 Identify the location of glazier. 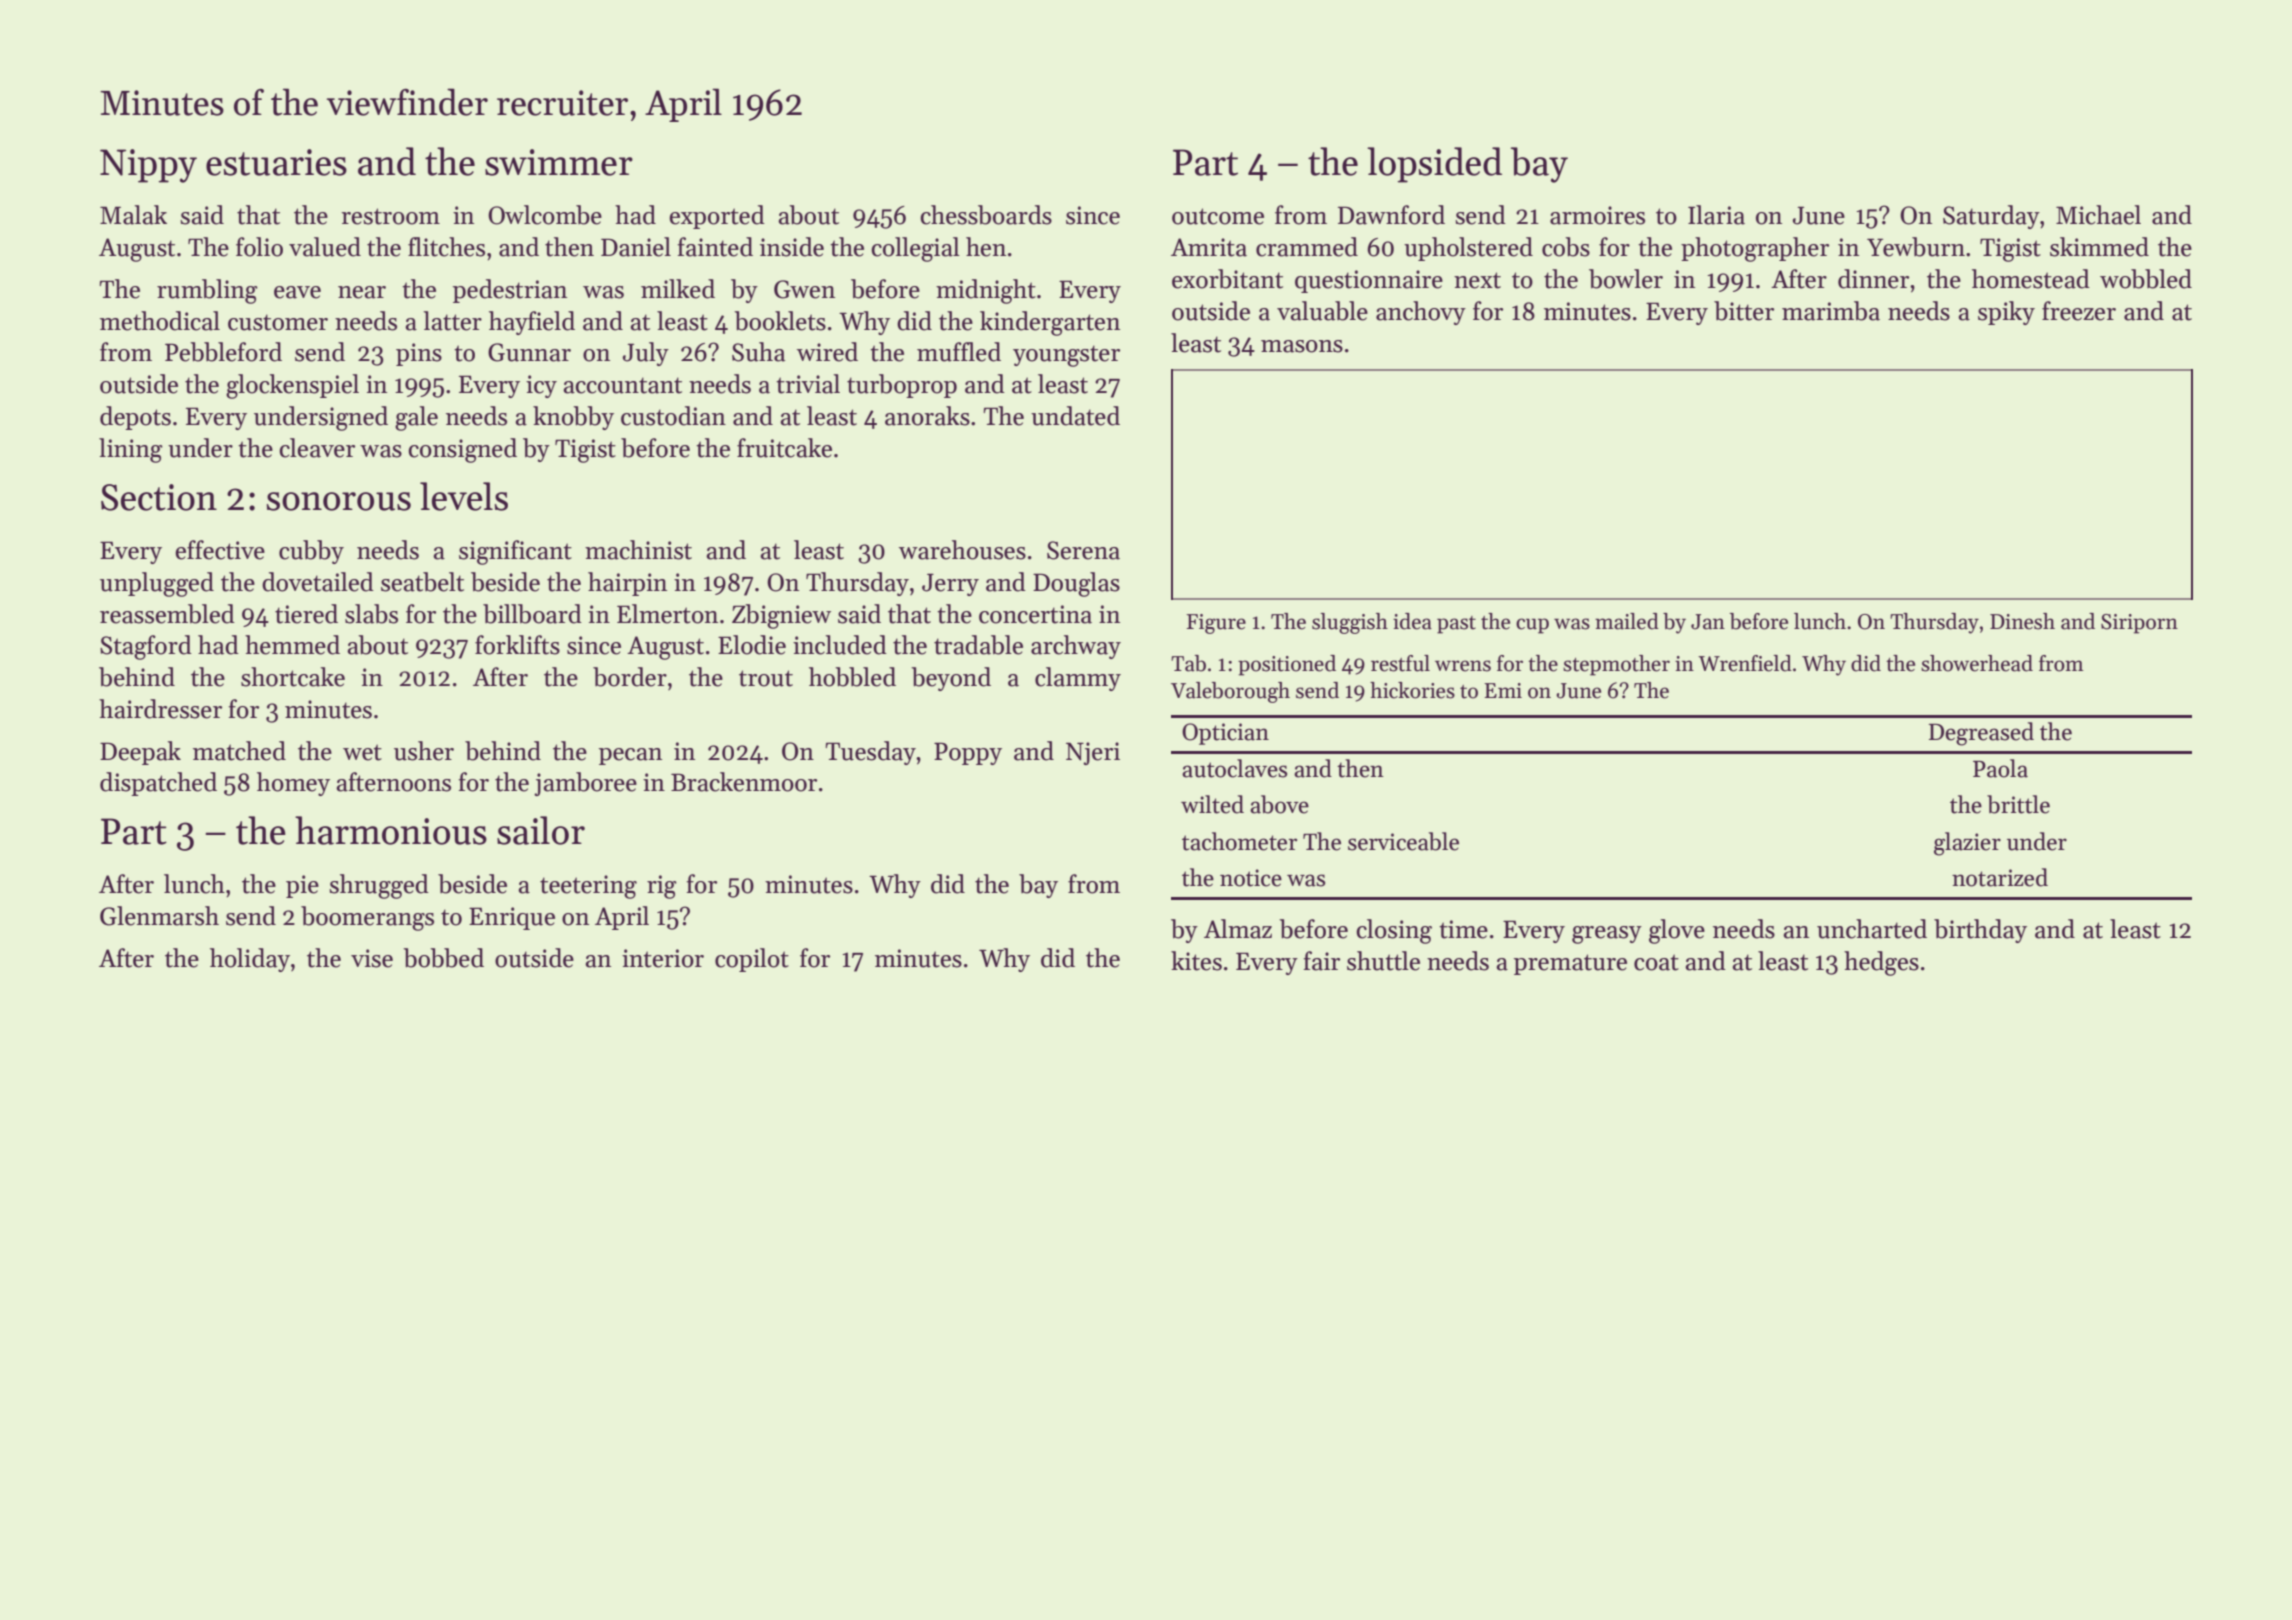
(1967, 844).
